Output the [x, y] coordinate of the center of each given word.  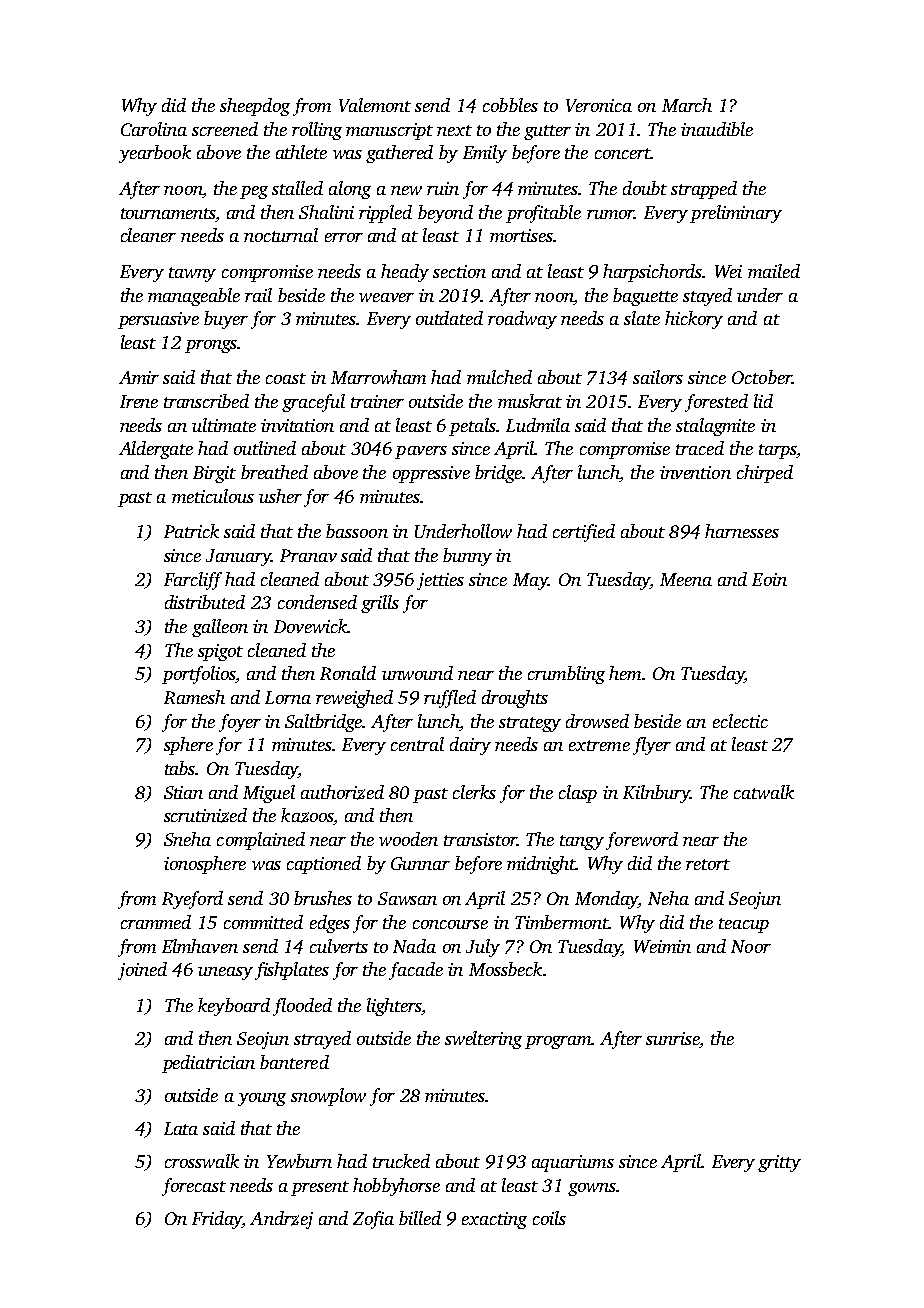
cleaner [148, 235]
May [530, 581]
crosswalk [202, 1161]
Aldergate [156, 450]
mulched [499, 377]
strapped [704, 190]
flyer [652, 746]
